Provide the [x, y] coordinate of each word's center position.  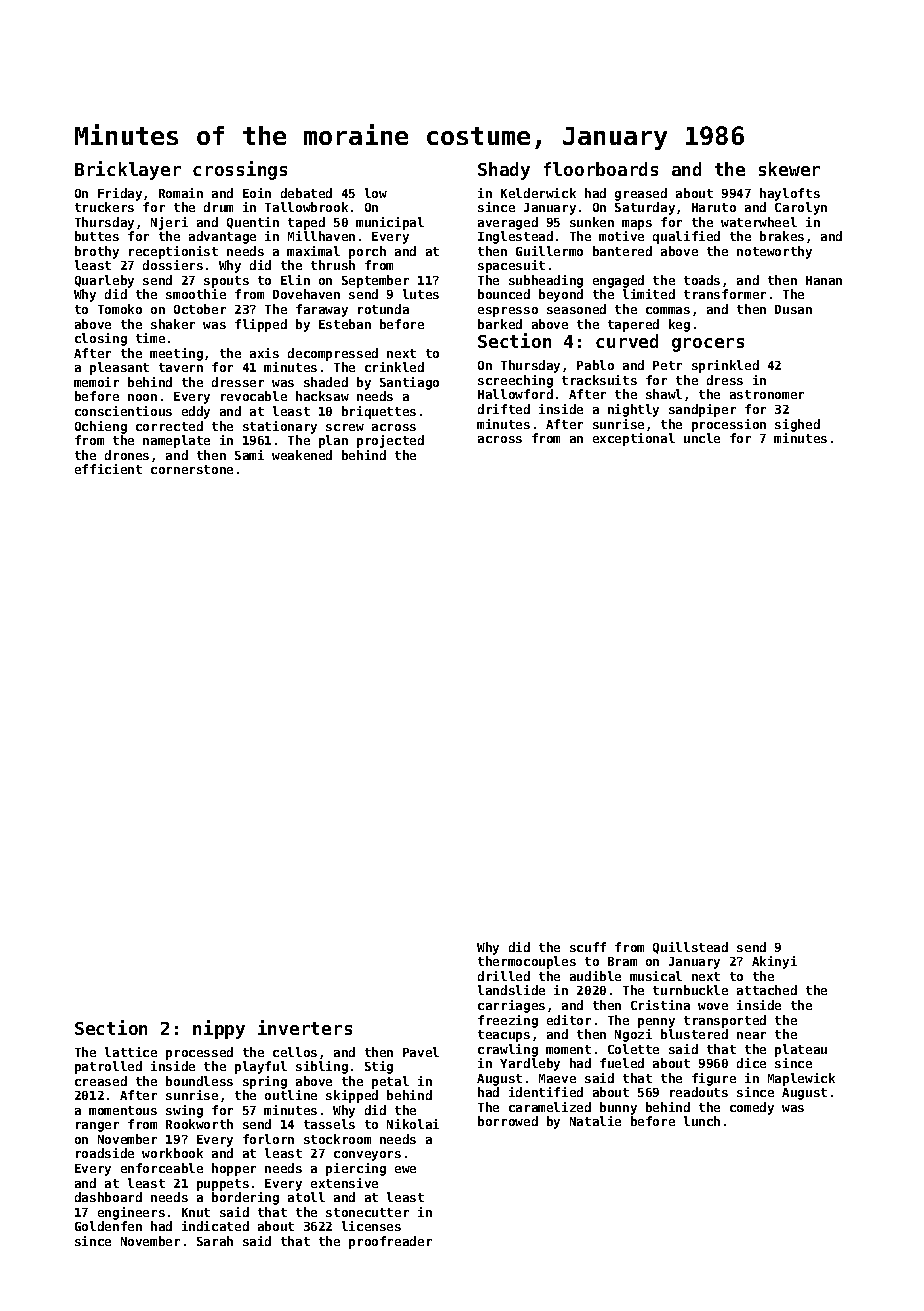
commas [668, 310]
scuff [588, 947]
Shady [504, 171]
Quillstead [690, 948]
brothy [97, 252]
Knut [196, 1212]
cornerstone [192, 469]
